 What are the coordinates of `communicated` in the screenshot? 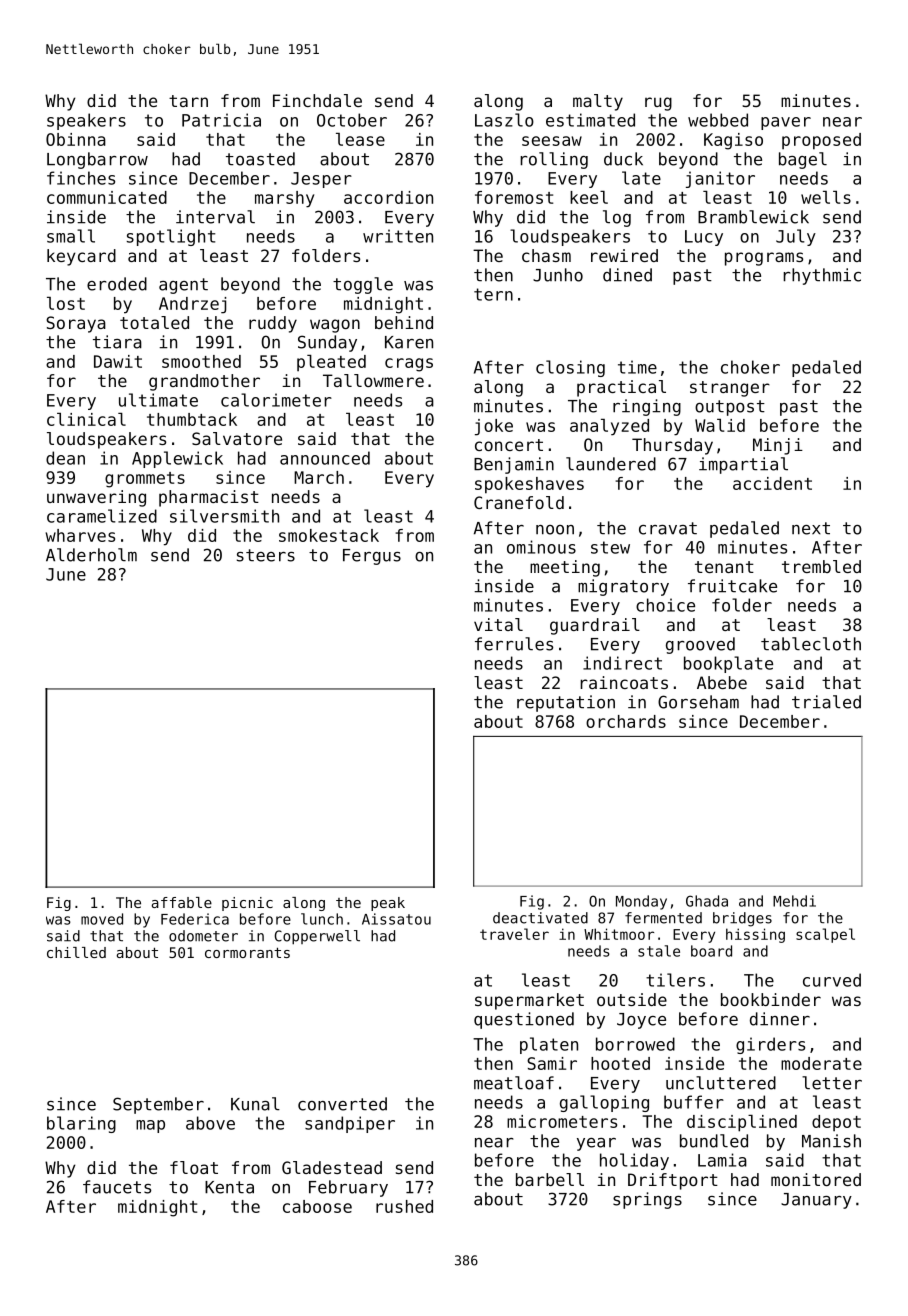 It's located at (107, 197).
